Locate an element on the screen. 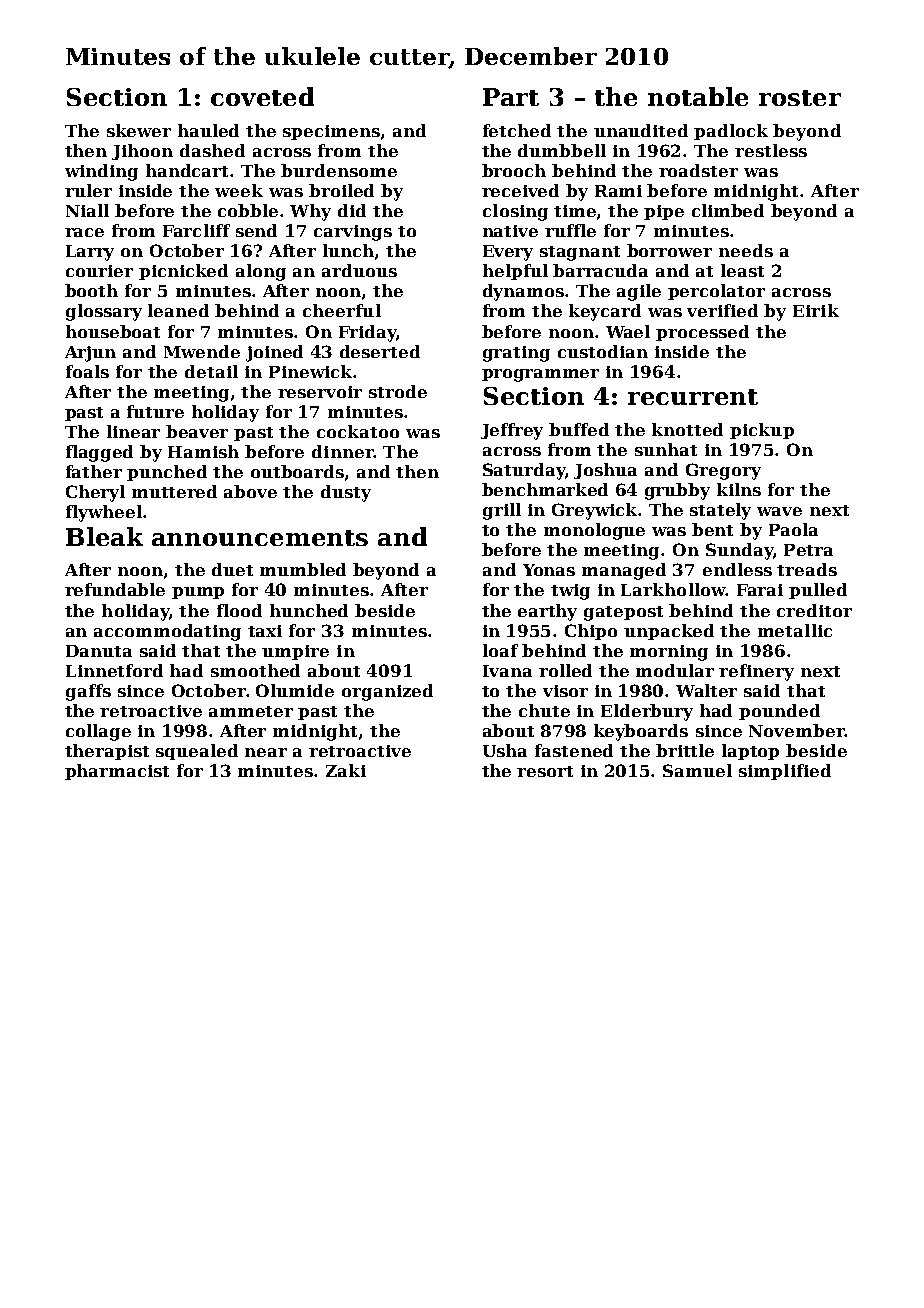 The height and width of the screenshot is (1308, 924). Elderbury is located at coordinates (647, 712).
